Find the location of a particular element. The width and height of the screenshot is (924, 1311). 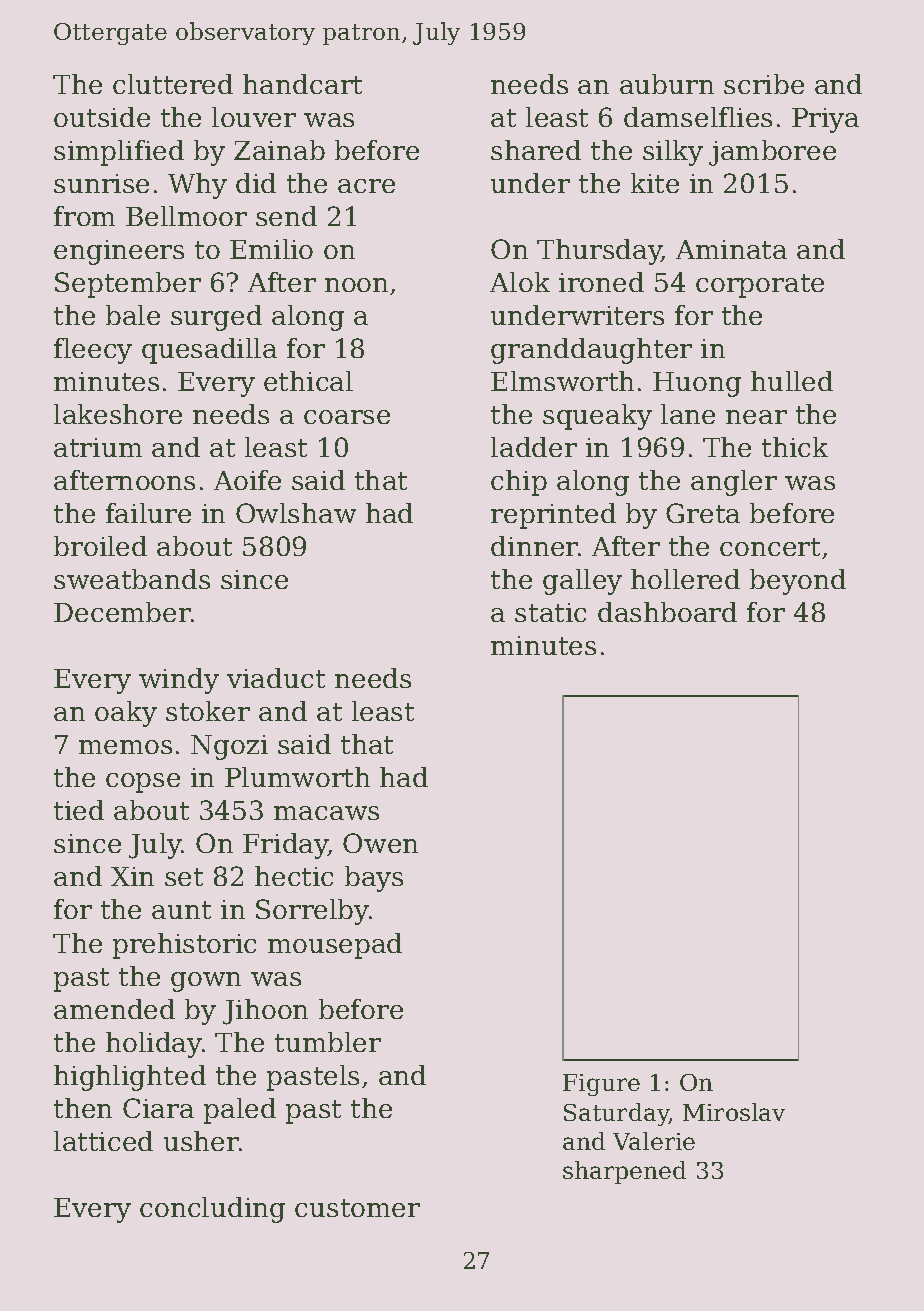

Figure is located at coordinates (601, 1085).
